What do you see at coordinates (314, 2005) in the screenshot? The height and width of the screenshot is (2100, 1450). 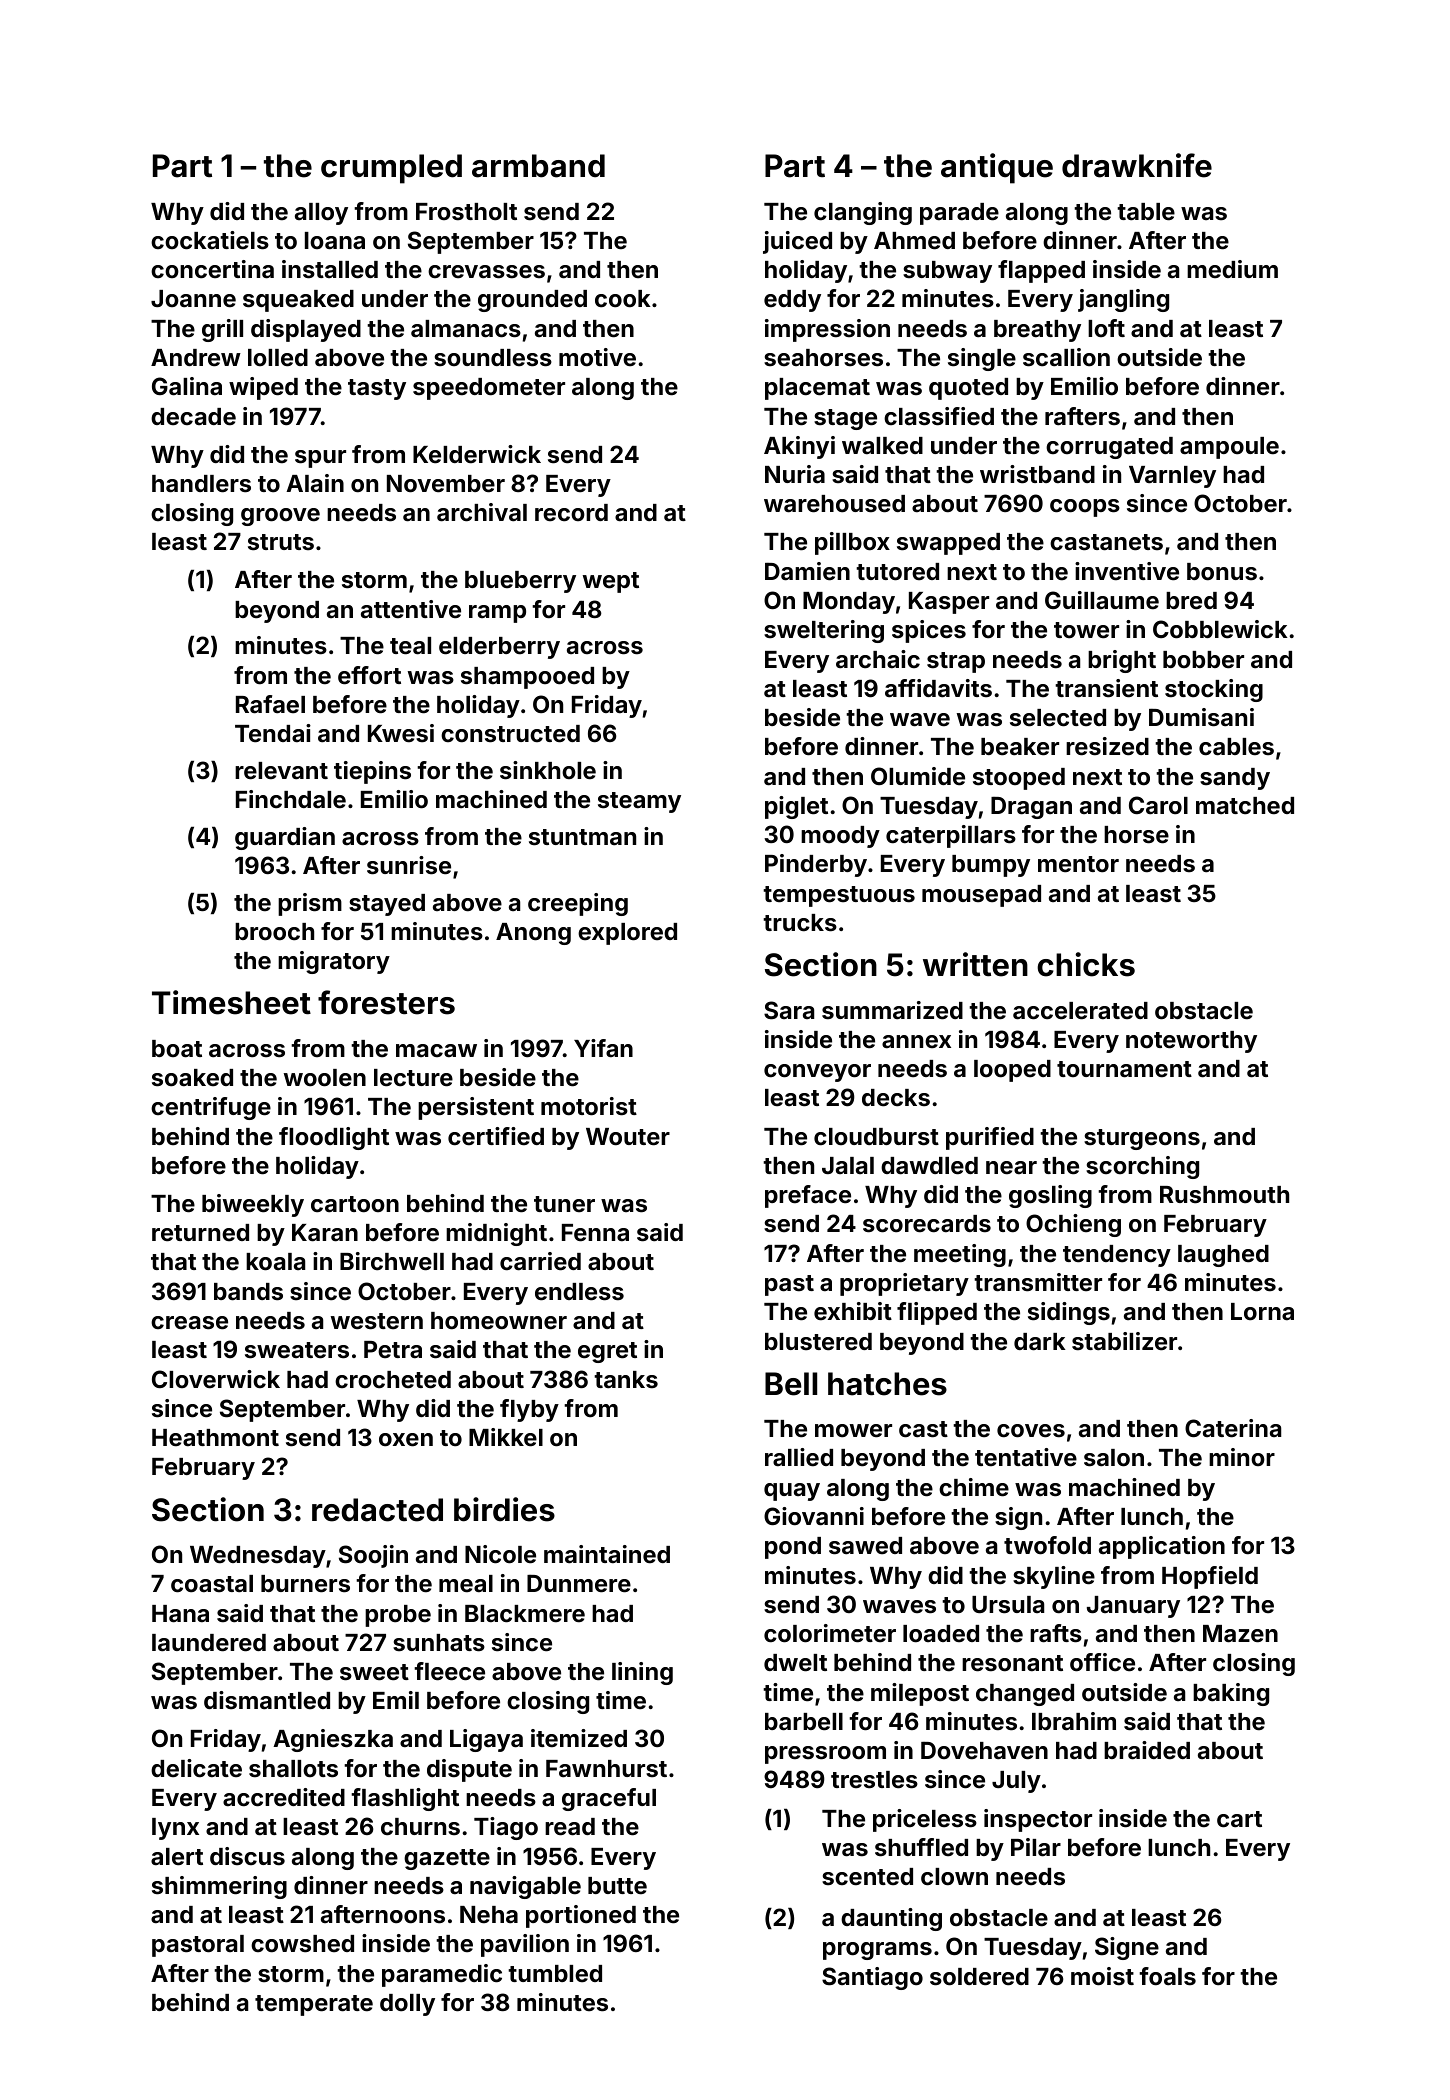 I see `temperate` at bounding box center [314, 2005].
